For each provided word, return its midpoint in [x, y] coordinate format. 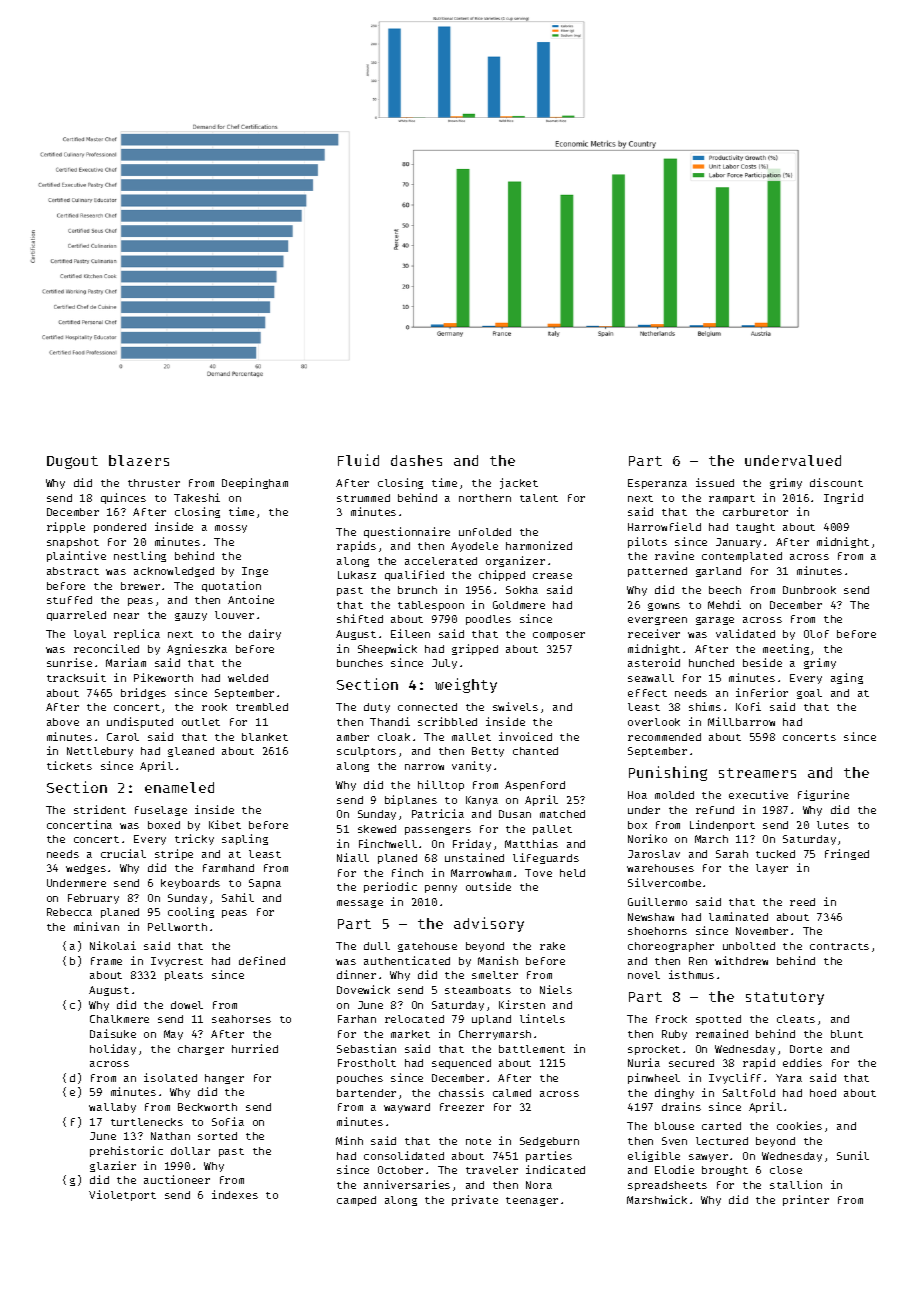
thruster [154, 483]
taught [755, 528]
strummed [363, 498]
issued [715, 482]
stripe [174, 854]
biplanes [411, 800]
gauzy [191, 617]
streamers [757, 773]
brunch [417, 590]
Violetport [122, 1195]
